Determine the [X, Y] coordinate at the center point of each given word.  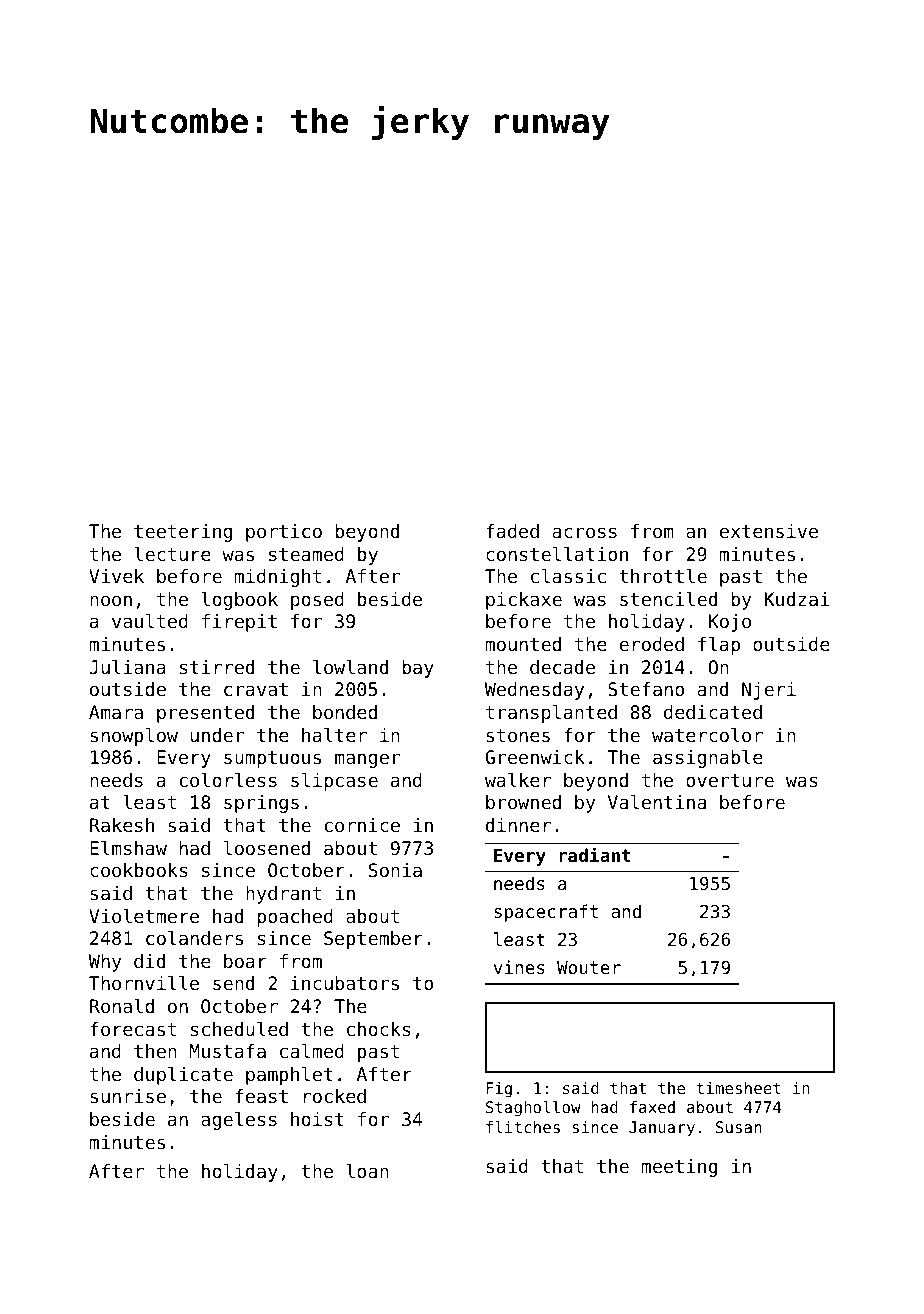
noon [111, 600]
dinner [518, 825]
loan [367, 1171]
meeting [679, 1168]
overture [730, 780]
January [662, 1129]
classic [568, 576]
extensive [769, 531]
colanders [194, 938]
